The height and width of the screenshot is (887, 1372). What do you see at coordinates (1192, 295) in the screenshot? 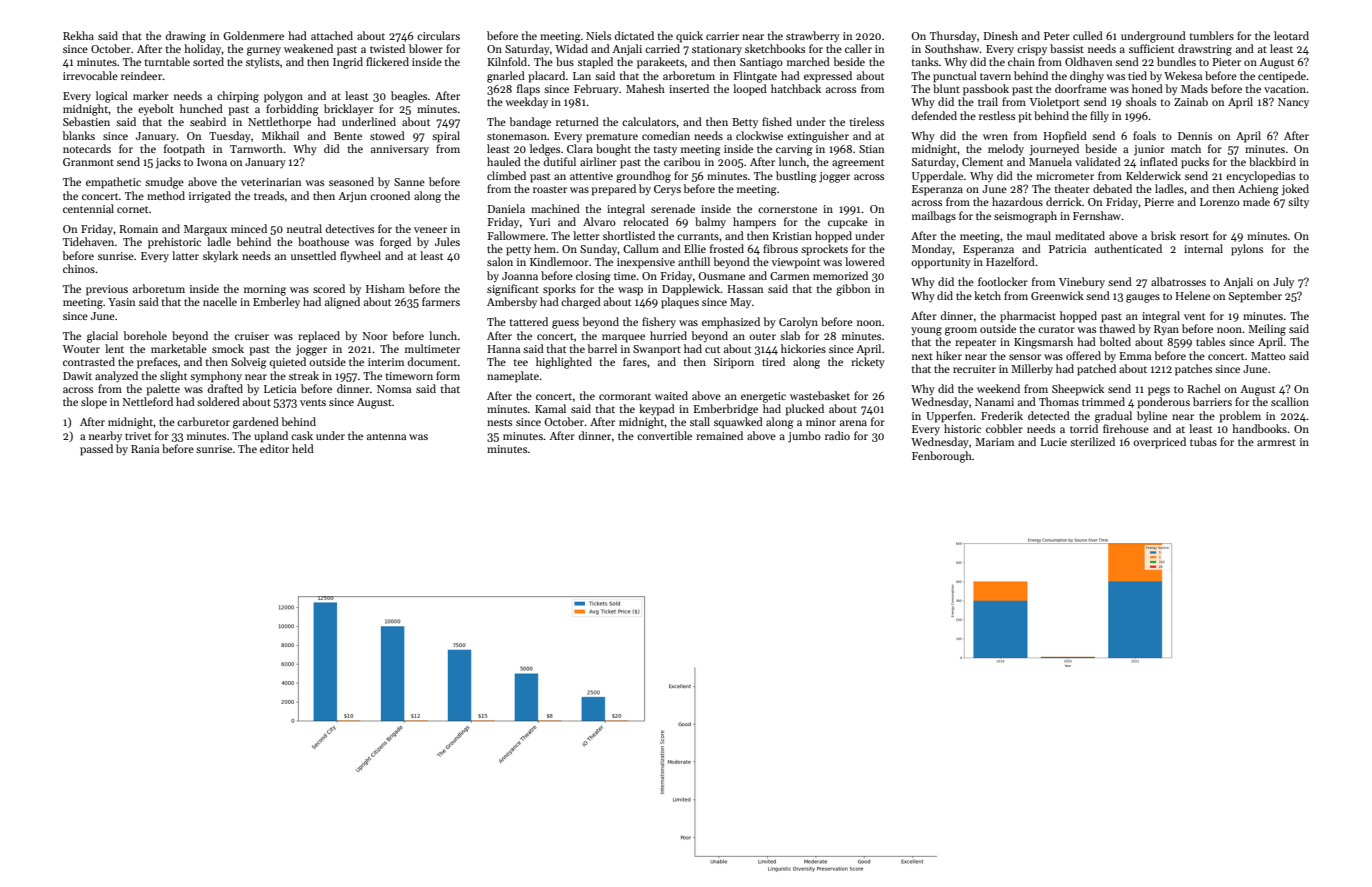
I see `Helene` at bounding box center [1192, 295].
